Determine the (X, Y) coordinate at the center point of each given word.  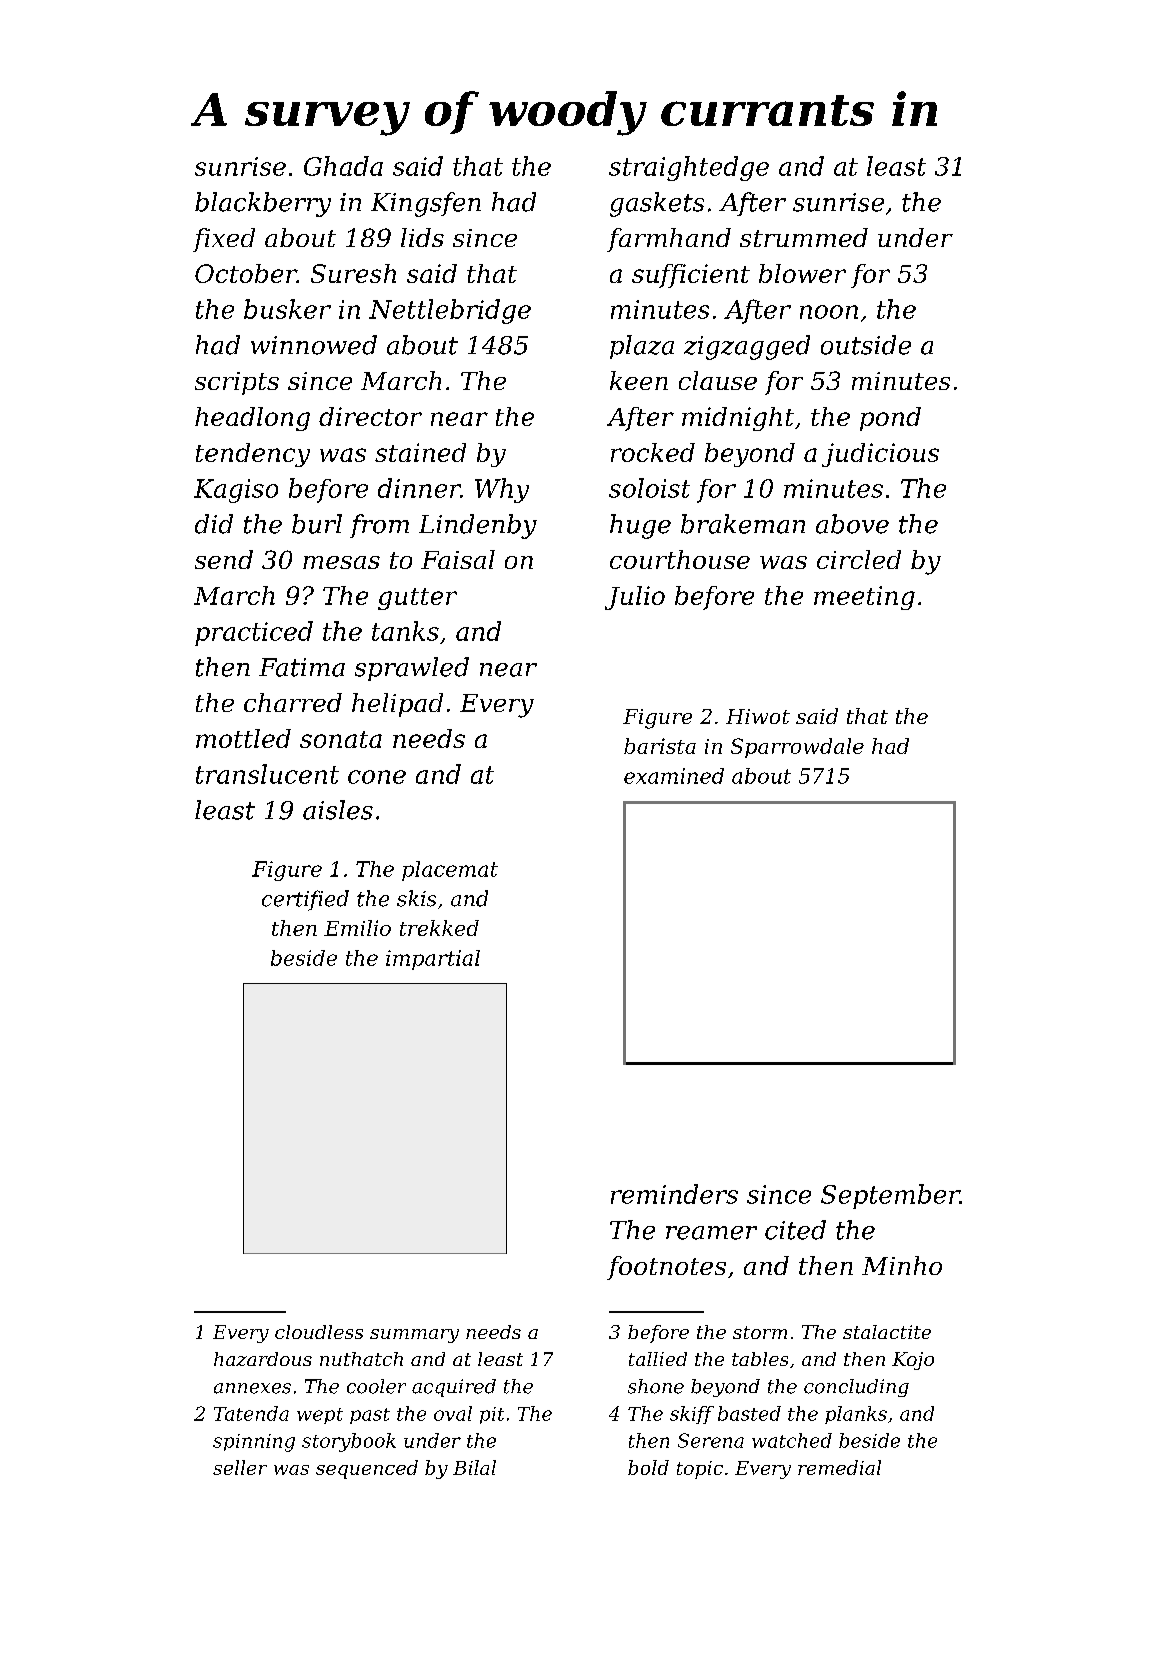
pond (890, 419)
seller (240, 1467)
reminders (674, 1194)
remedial (839, 1467)
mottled (243, 738)
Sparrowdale (797, 748)
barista (660, 746)
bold (648, 1467)
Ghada (343, 166)
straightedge (689, 168)
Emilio (357, 928)
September (890, 1196)
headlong (252, 419)
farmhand (669, 240)
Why (502, 490)
